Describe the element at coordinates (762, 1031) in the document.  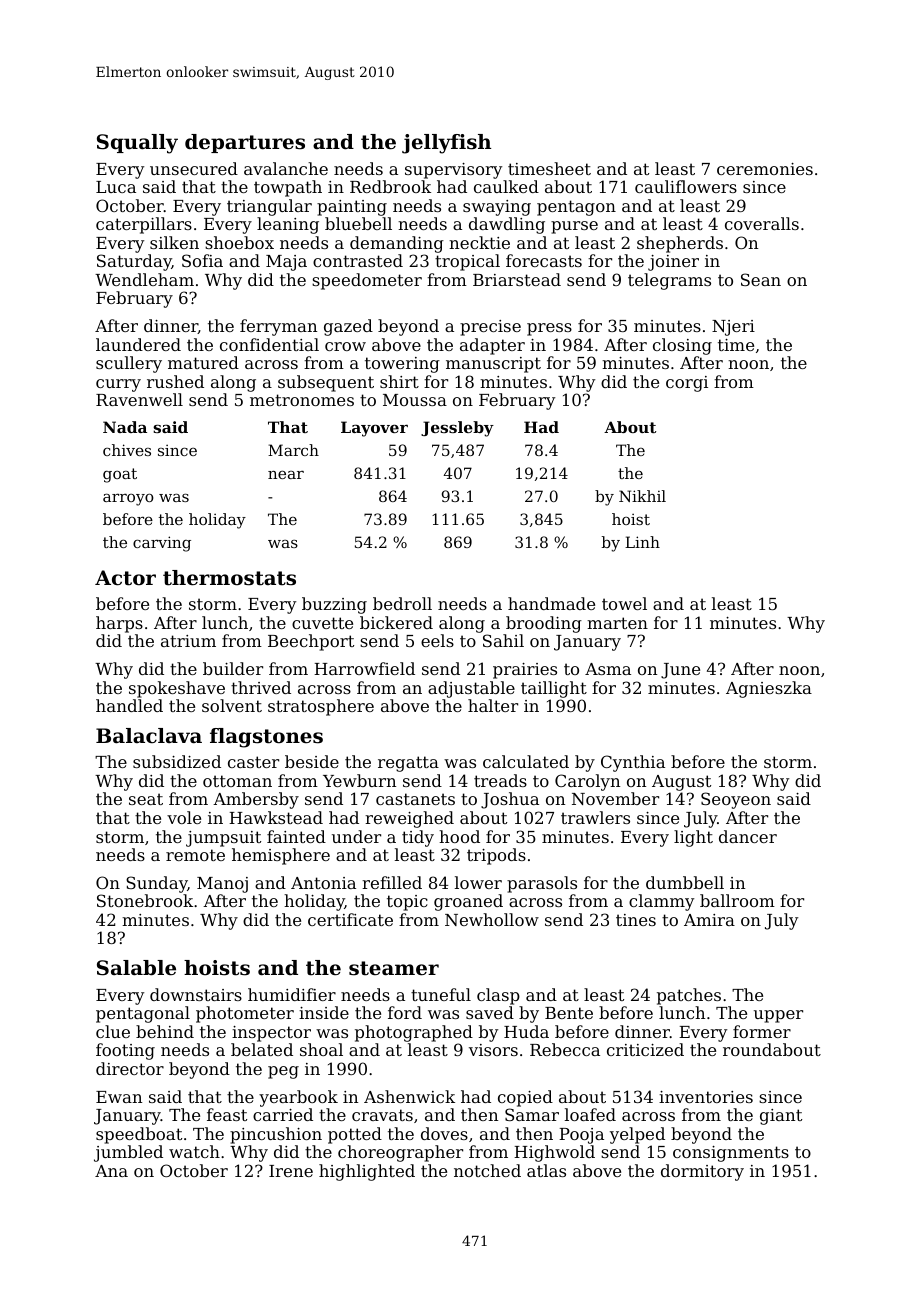
I see `former` at that location.
